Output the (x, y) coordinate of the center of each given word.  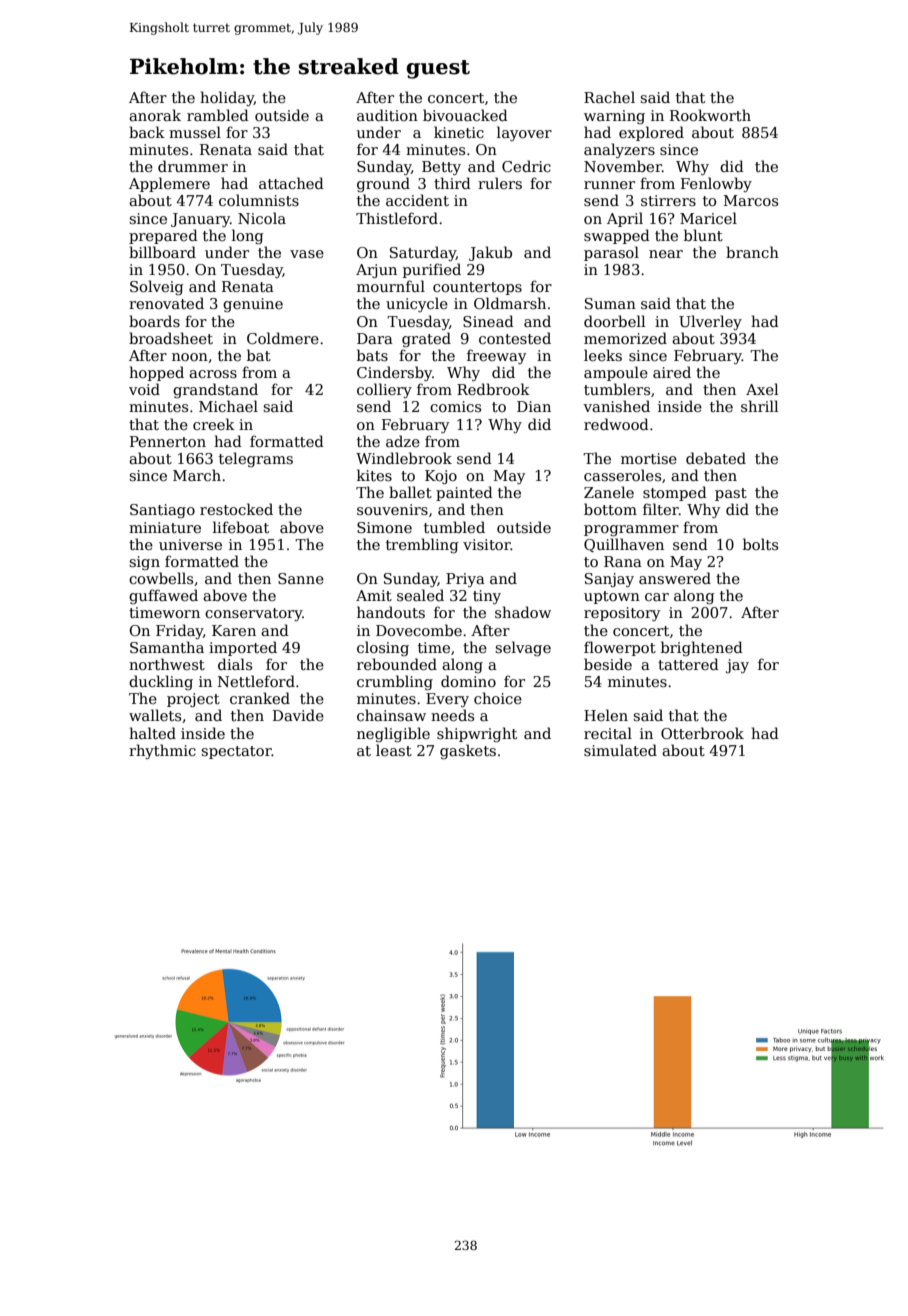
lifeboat (241, 527)
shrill (759, 406)
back (147, 132)
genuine (253, 305)
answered (675, 578)
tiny (487, 597)
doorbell (614, 321)
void (144, 389)
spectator (236, 752)
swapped (617, 236)
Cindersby (394, 373)
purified (432, 270)
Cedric (526, 166)
